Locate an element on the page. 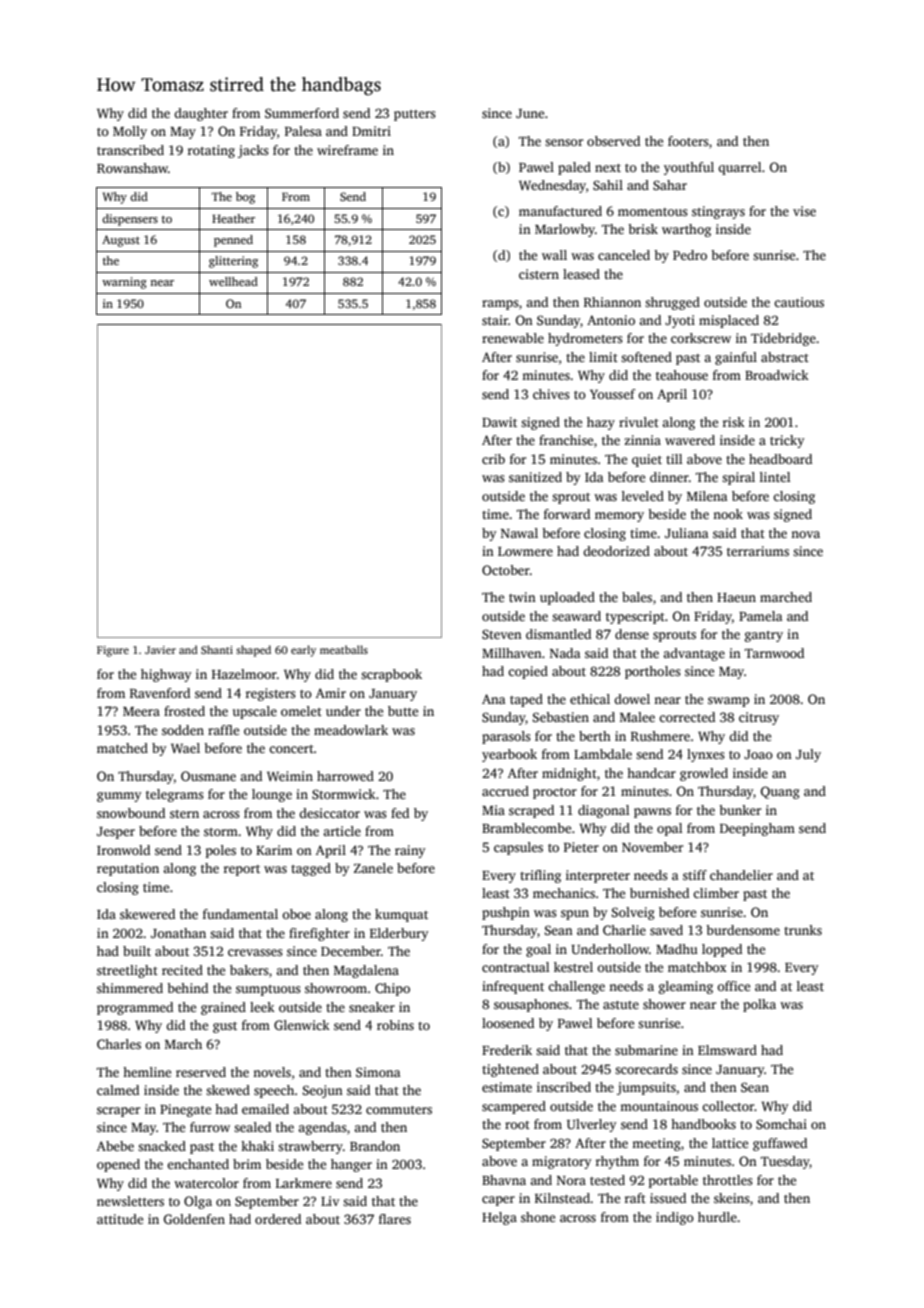 Image resolution: width=924 pixels, height=1308 pixels. scrapbook is located at coordinates (391, 675).
